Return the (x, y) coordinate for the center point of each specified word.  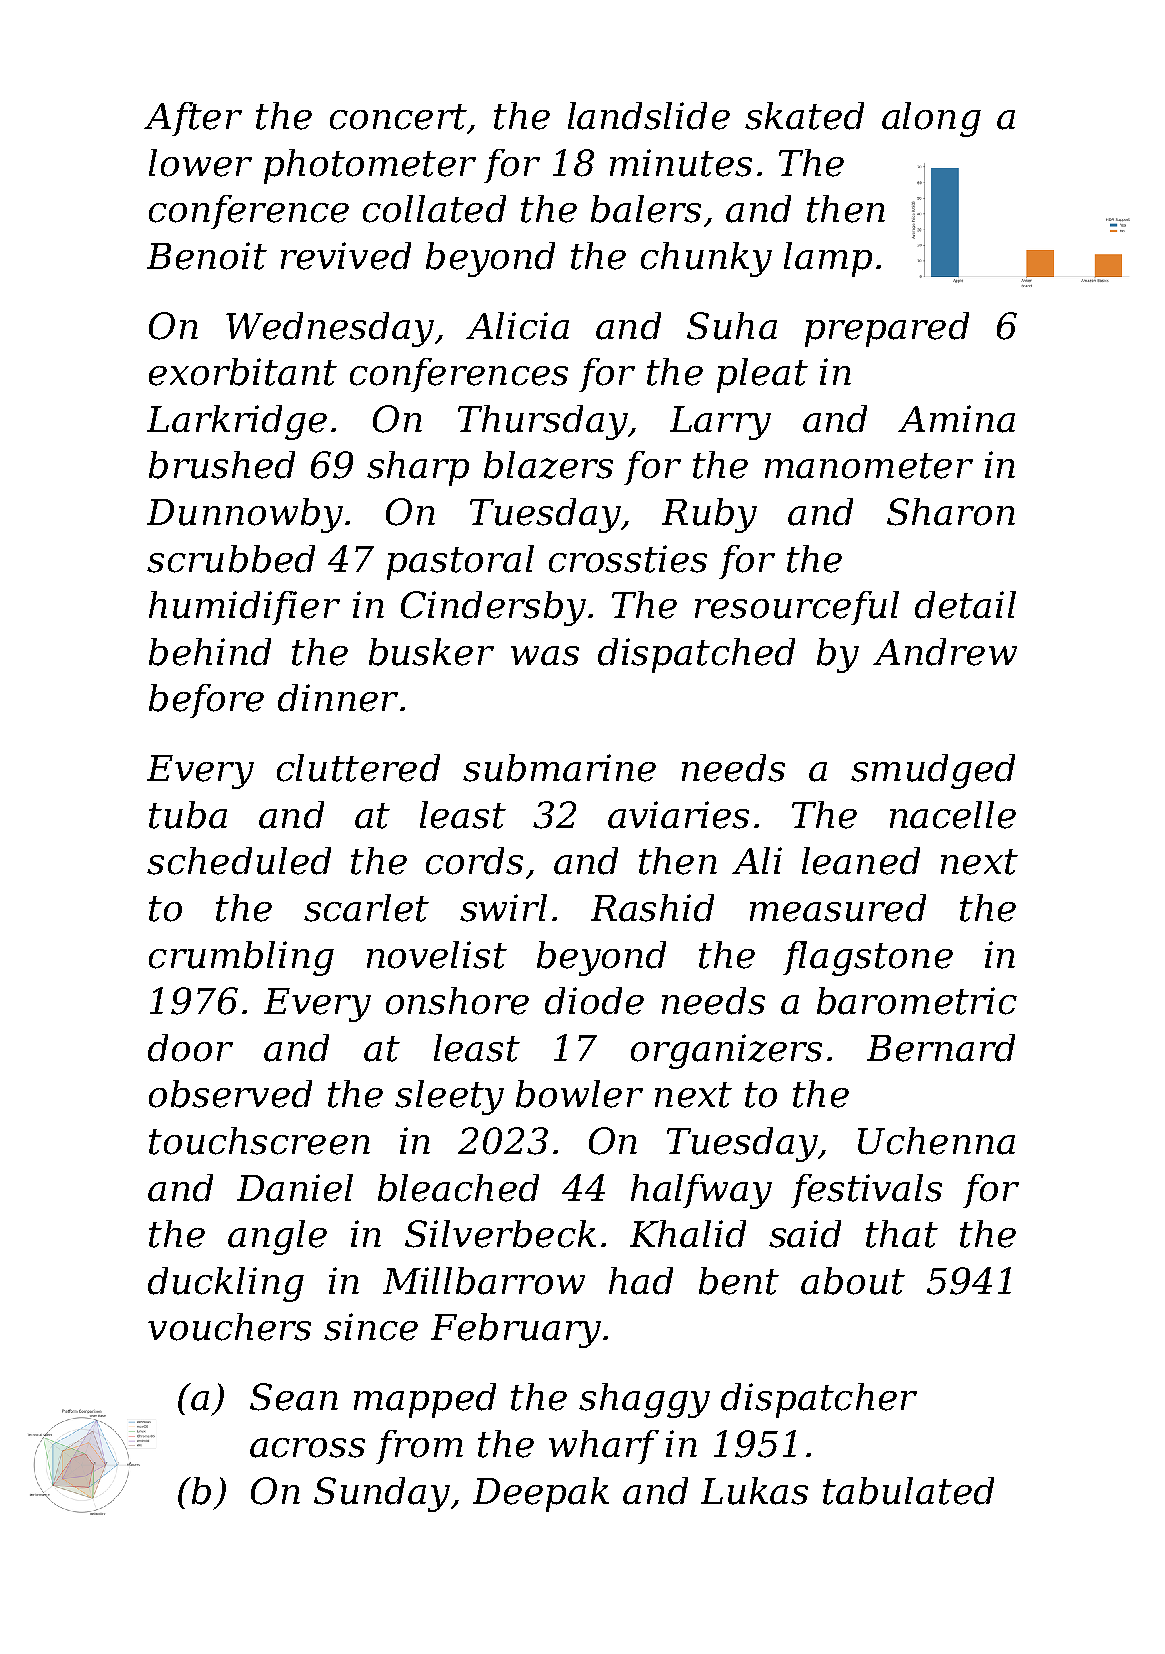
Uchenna (936, 1141)
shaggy (644, 1400)
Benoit (207, 256)
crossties (628, 559)
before (206, 701)
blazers (548, 465)
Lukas (754, 1491)
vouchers (229, 1327)
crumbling (241, 958)
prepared (887, 329)
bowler (579, 1094)
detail (965, 605)
